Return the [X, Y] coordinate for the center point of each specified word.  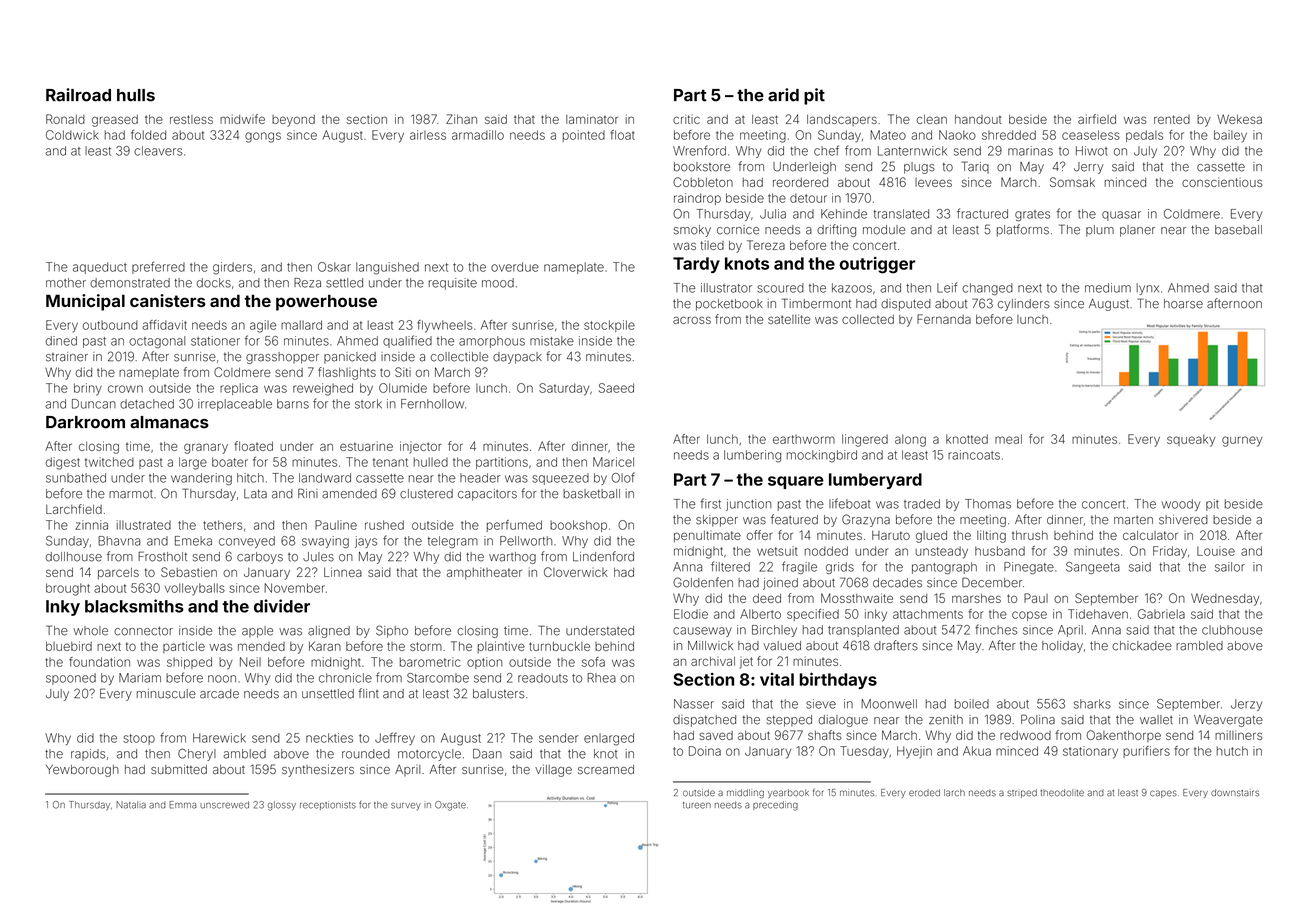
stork [368, 404]
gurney [1242, 441]
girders [232, 268]
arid [783, 95]
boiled [972, 704]
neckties [329, 738]
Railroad [78, 95]
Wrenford [699, 150]
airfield [1097, 119]
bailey [1230, 136]
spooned [71, 679]
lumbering [752, 456]
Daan [487, 754]
